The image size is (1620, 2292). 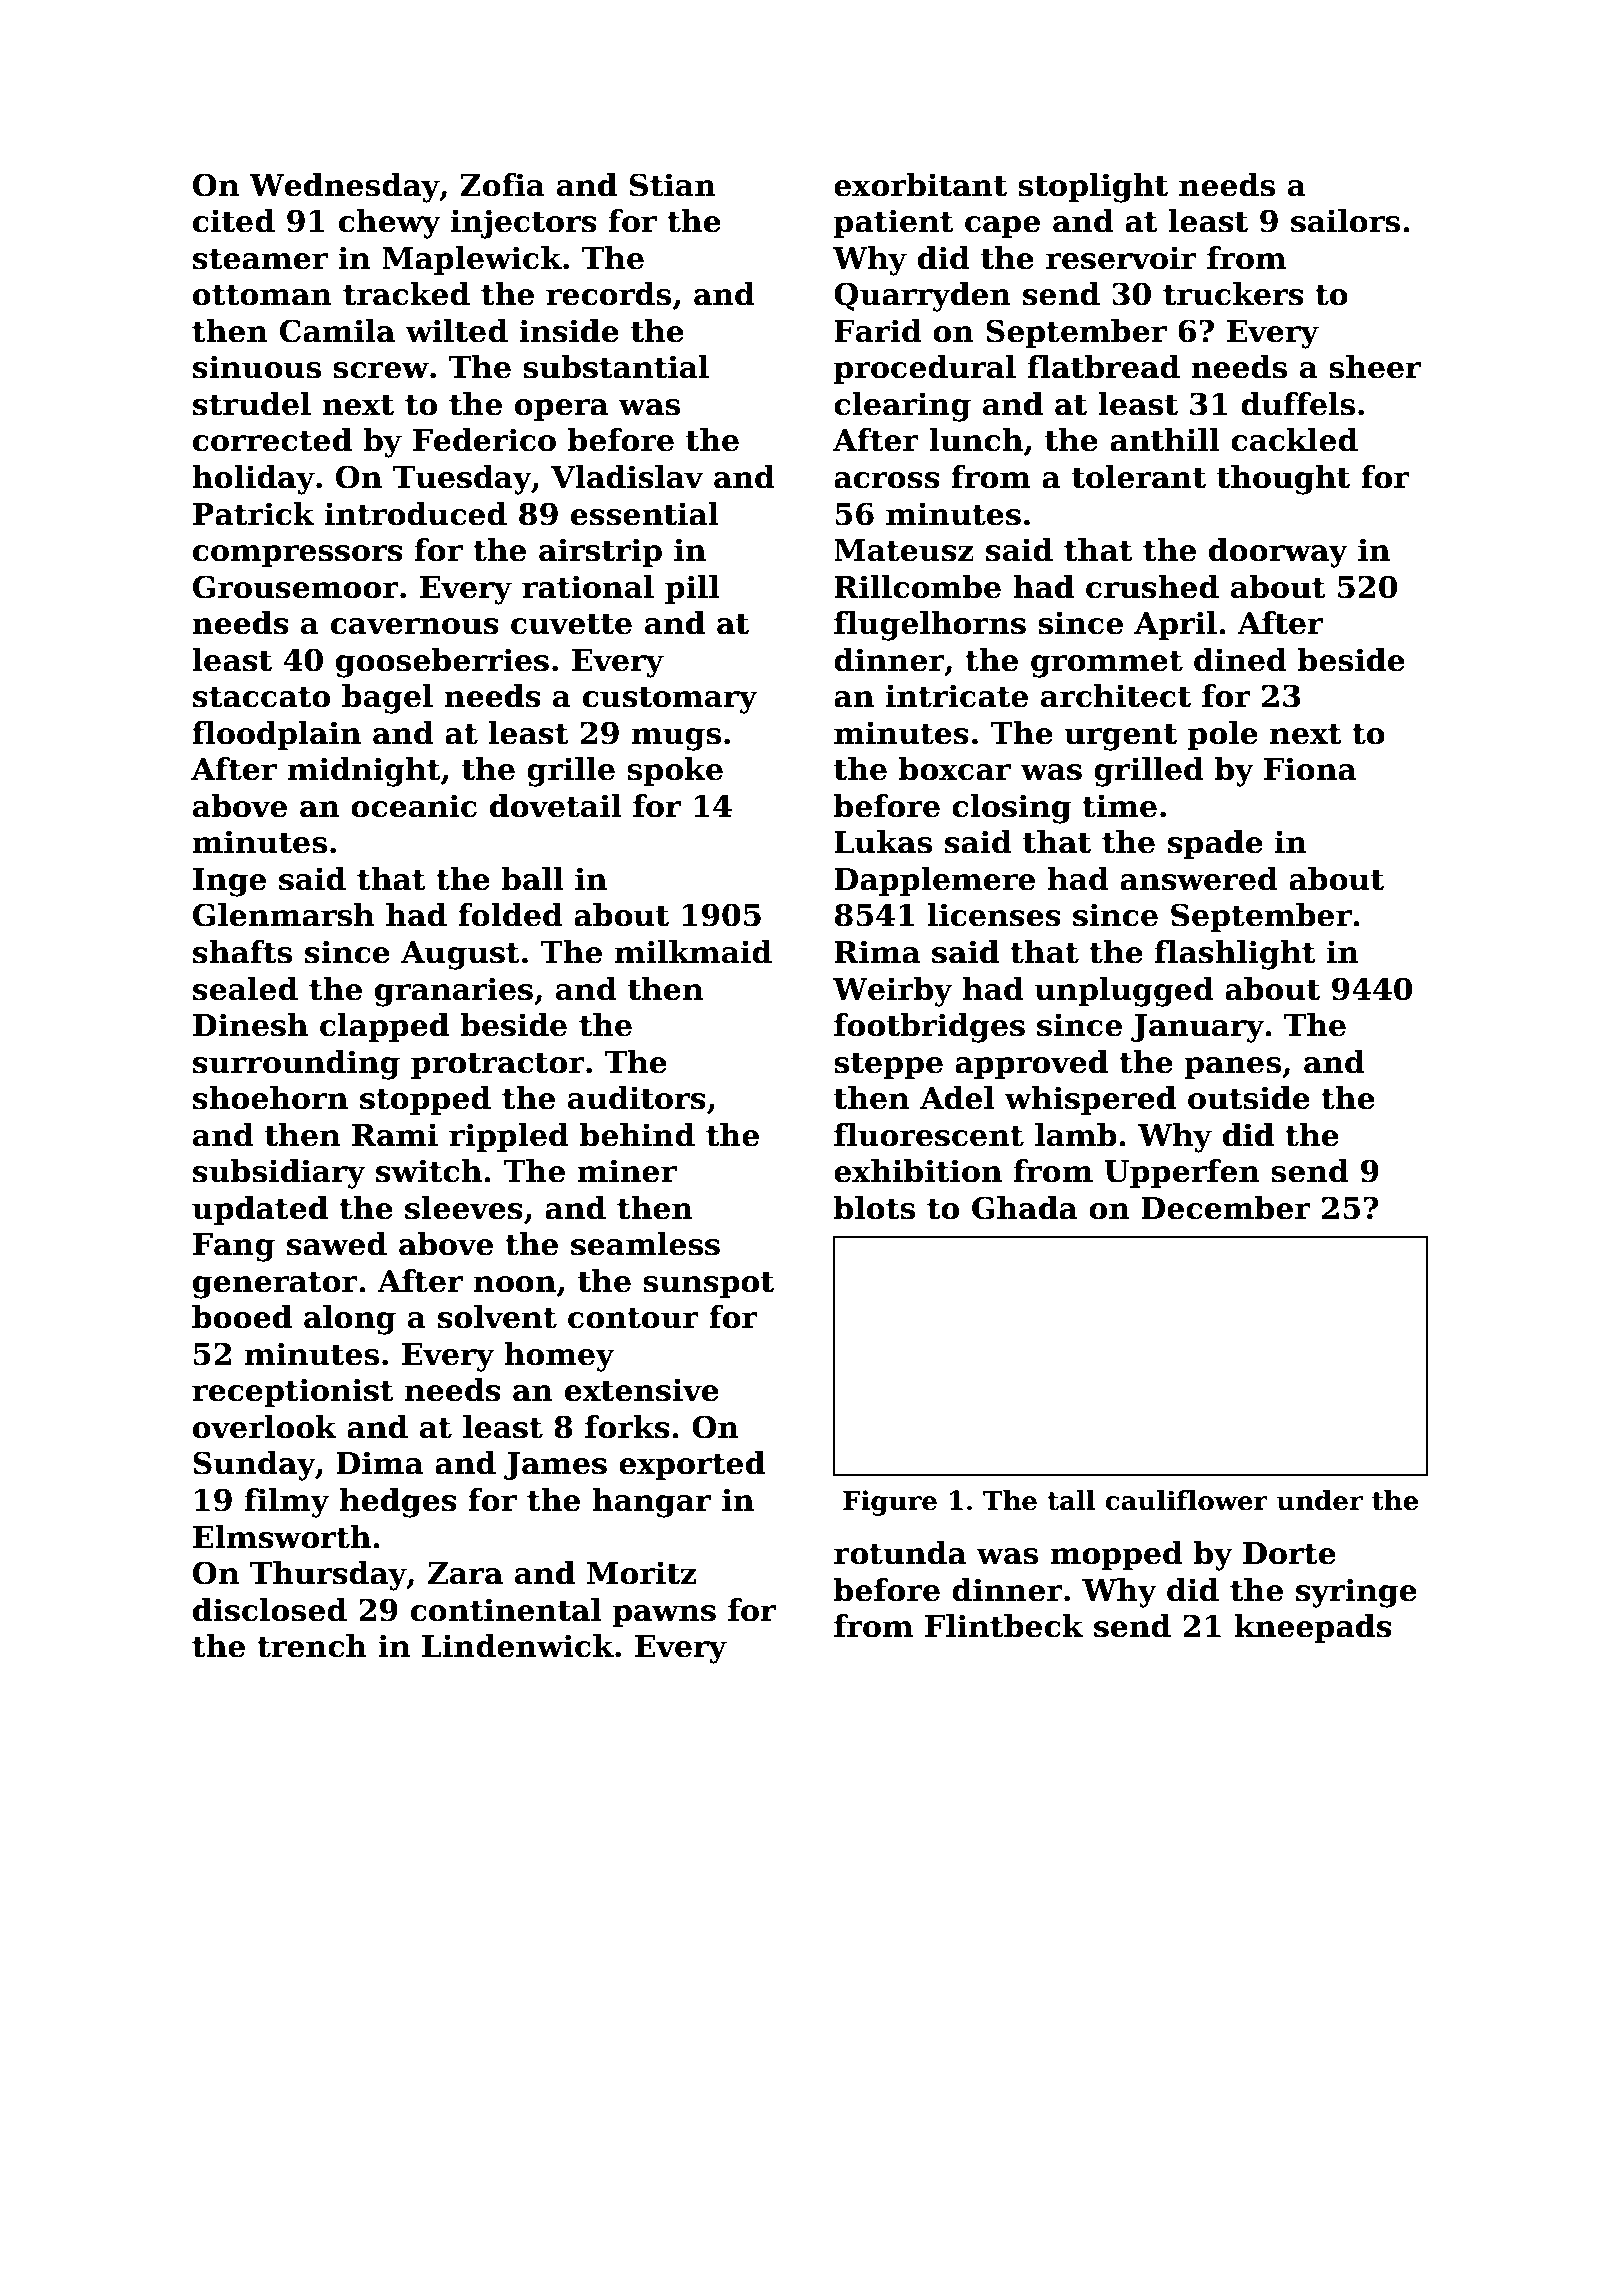 What do you see at coordinates (642, 1390) in the page?
I see `extensive` at bounding box center [642, 1390].
